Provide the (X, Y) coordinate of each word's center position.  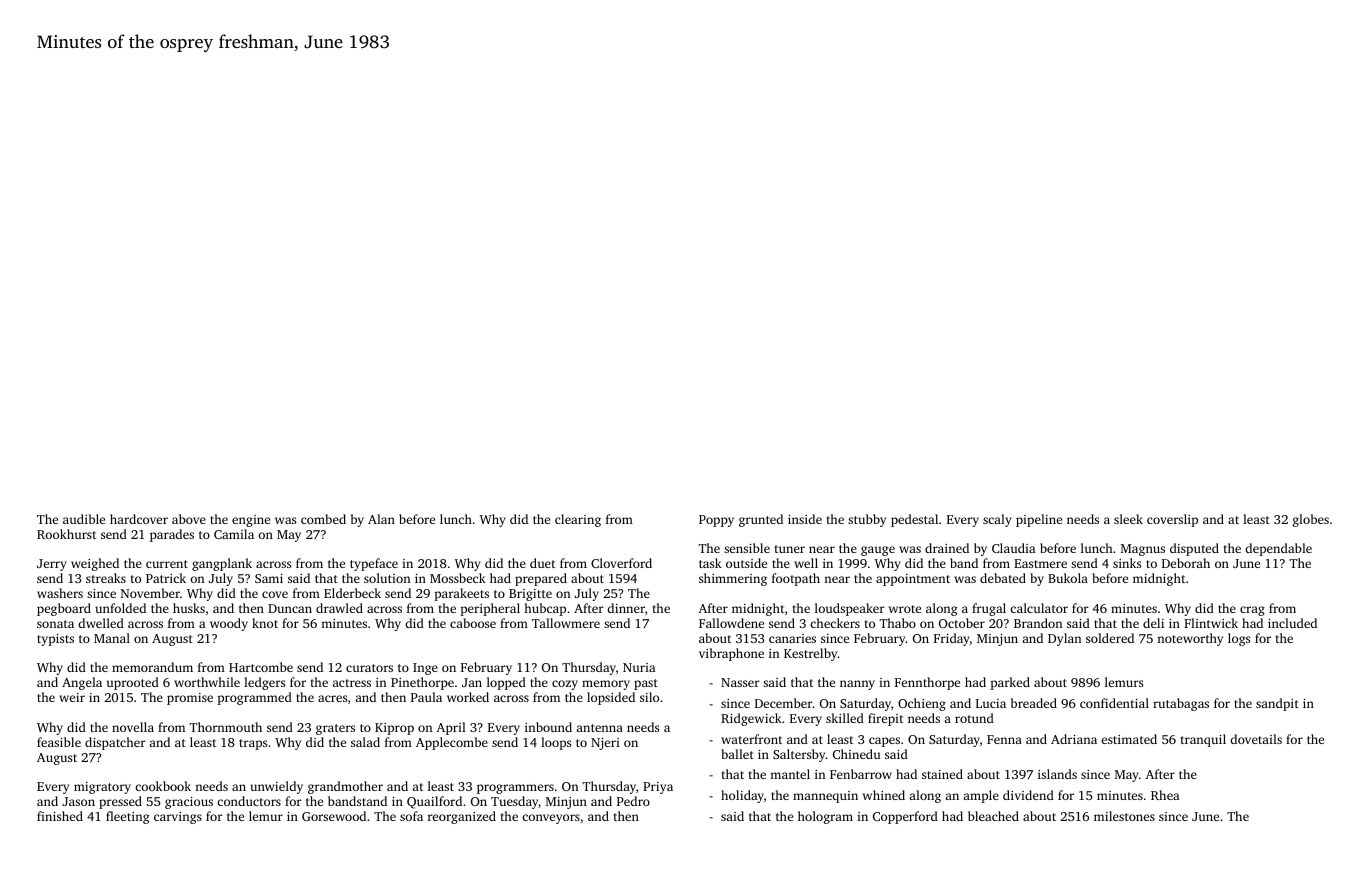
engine (251, 521)
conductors (249, 801)
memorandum (152, 667)
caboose (473, 623)
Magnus (1143, 550)
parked (1010, 683)
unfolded (120, 608)
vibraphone (731, 654)
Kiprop (394, 729)
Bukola (1068, 578)
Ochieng (922, 704)
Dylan (1064, 639)
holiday (742, 796)
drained (947, 548)
